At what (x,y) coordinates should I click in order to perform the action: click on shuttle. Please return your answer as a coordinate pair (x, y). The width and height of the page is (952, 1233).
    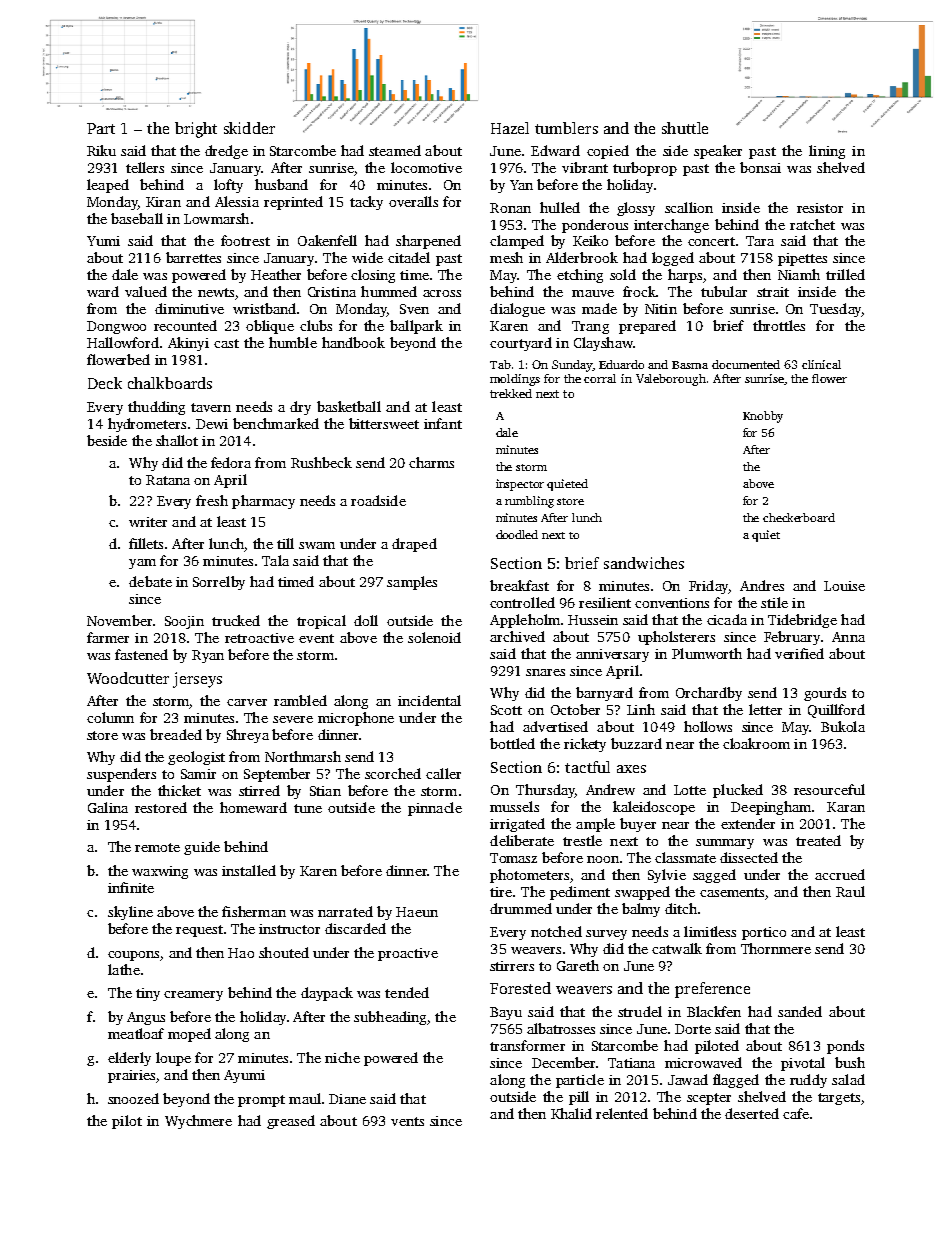
    Looking at the image, I should click on (685, 128).
